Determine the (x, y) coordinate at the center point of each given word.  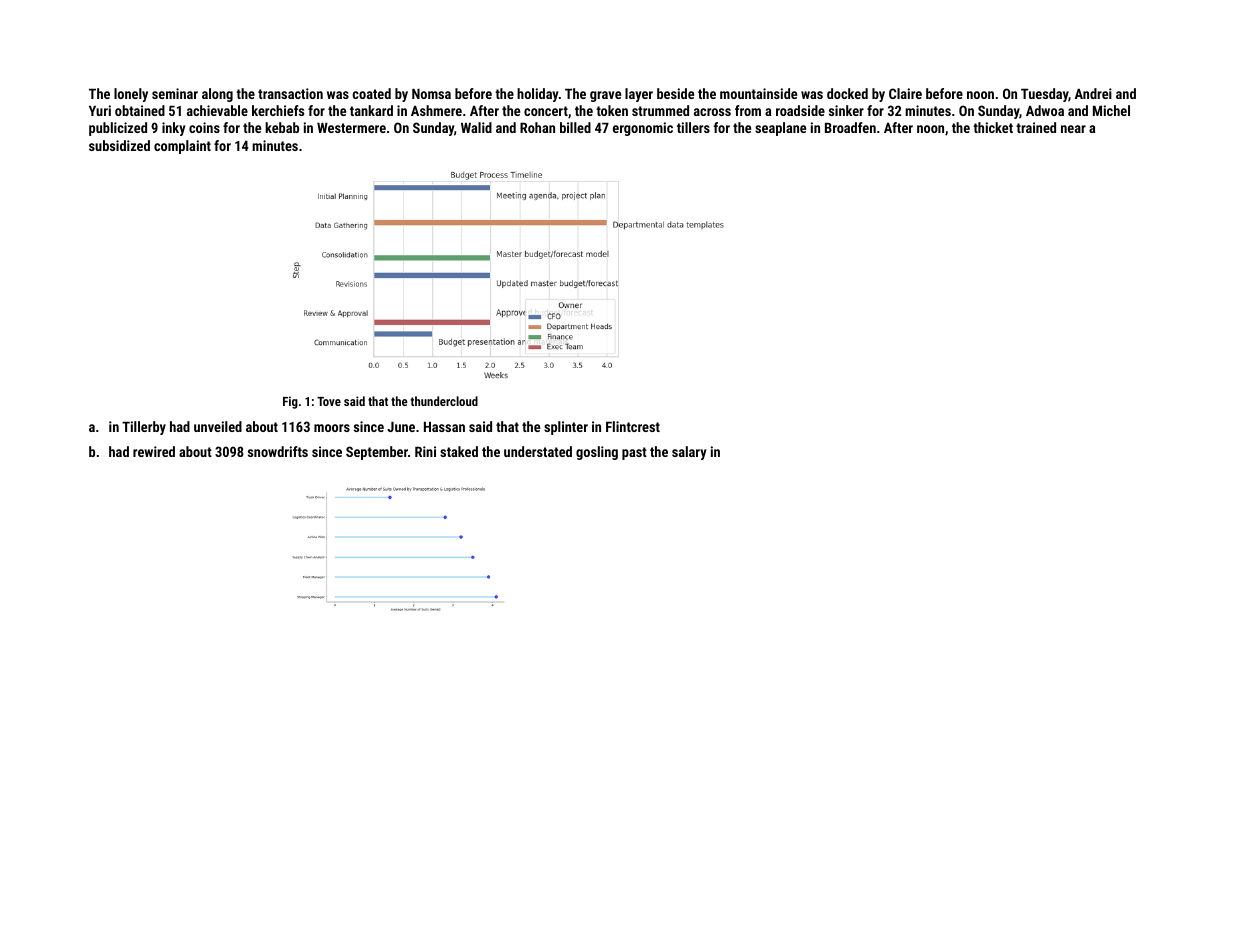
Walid (476, 127)
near (1073, 129)
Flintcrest (633, 426)
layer (639, 95)
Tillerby (144, 428)
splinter (566, 428)
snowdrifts (278, 451)
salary (689, 453)
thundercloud (444, 401)
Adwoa (1045, 110)
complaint (182, 147)
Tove (329, 401)
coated (372, 93)
